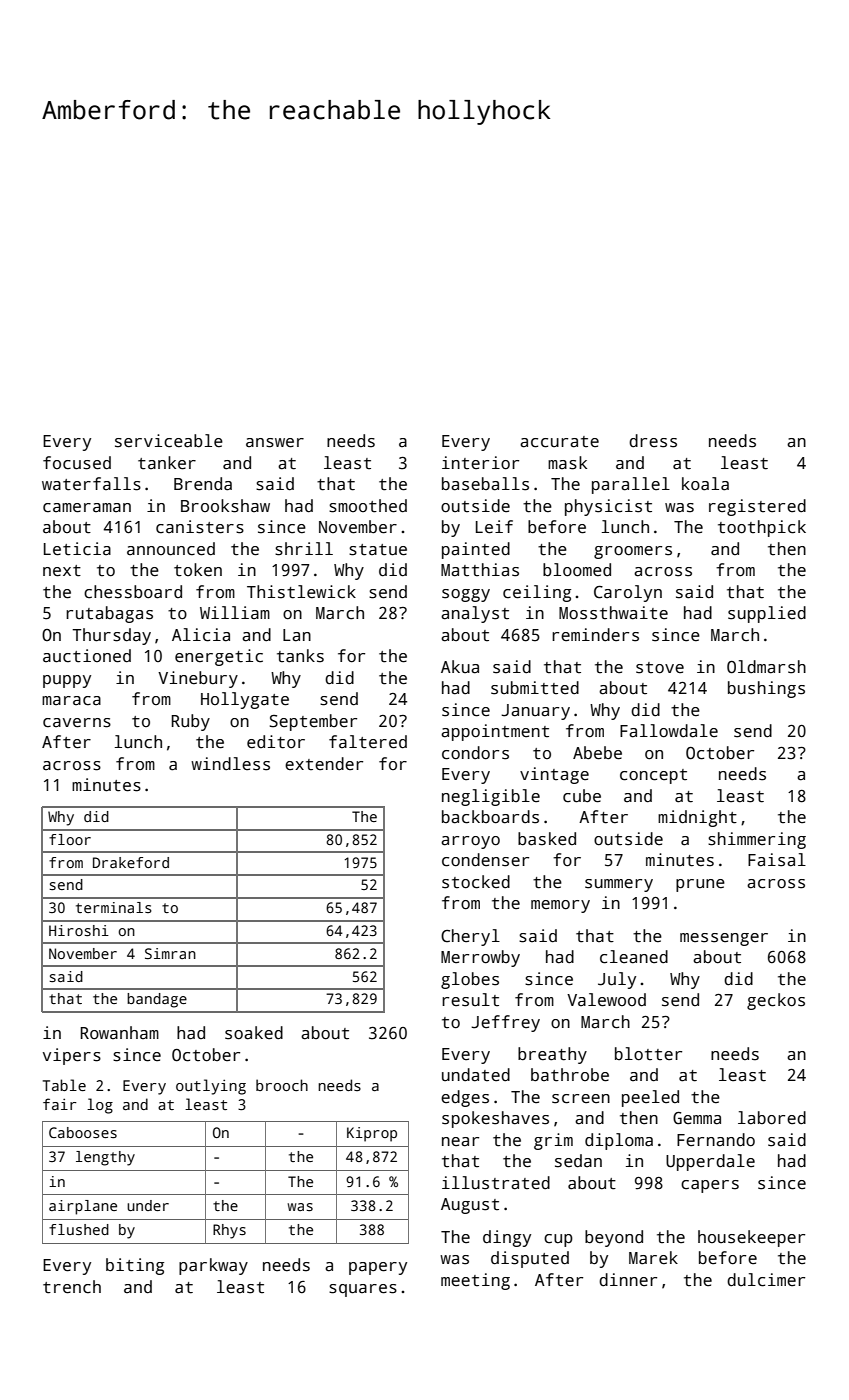 The height and width of the screenshot is (1400, 849). What do you see at coordinates (648, 1054) in the screenshot?
I see `blotter` at bounding box center [648, 1054].
